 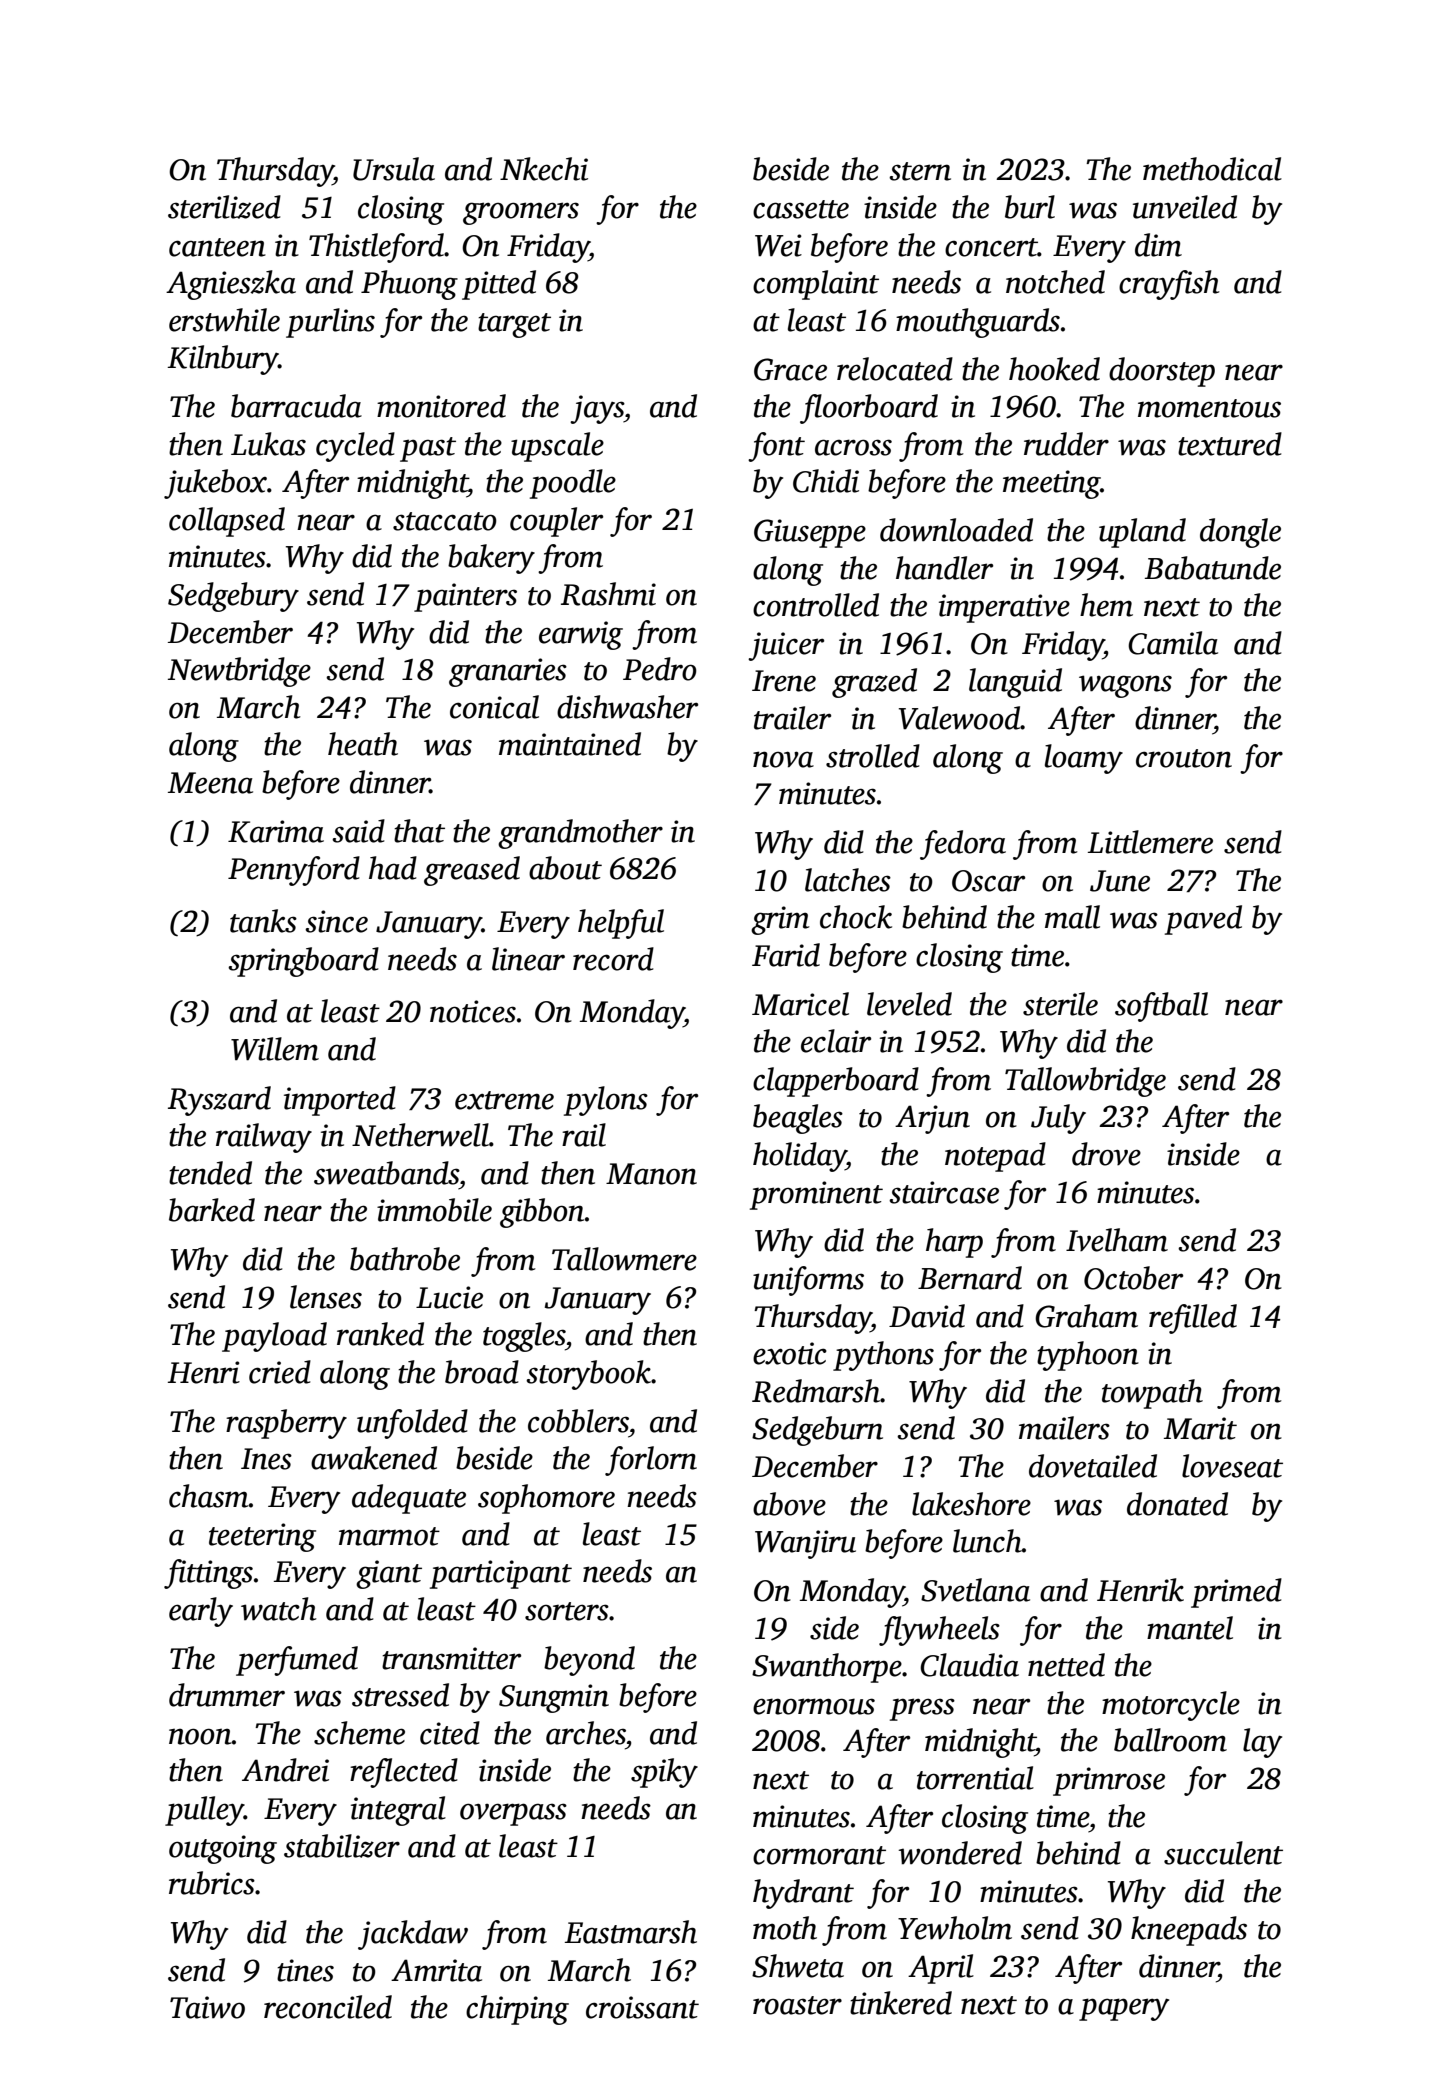 What do you see at coordinates (386, 1173) in the screenshot?
I see `sweatbands` at bounding box center [386, 1173].
